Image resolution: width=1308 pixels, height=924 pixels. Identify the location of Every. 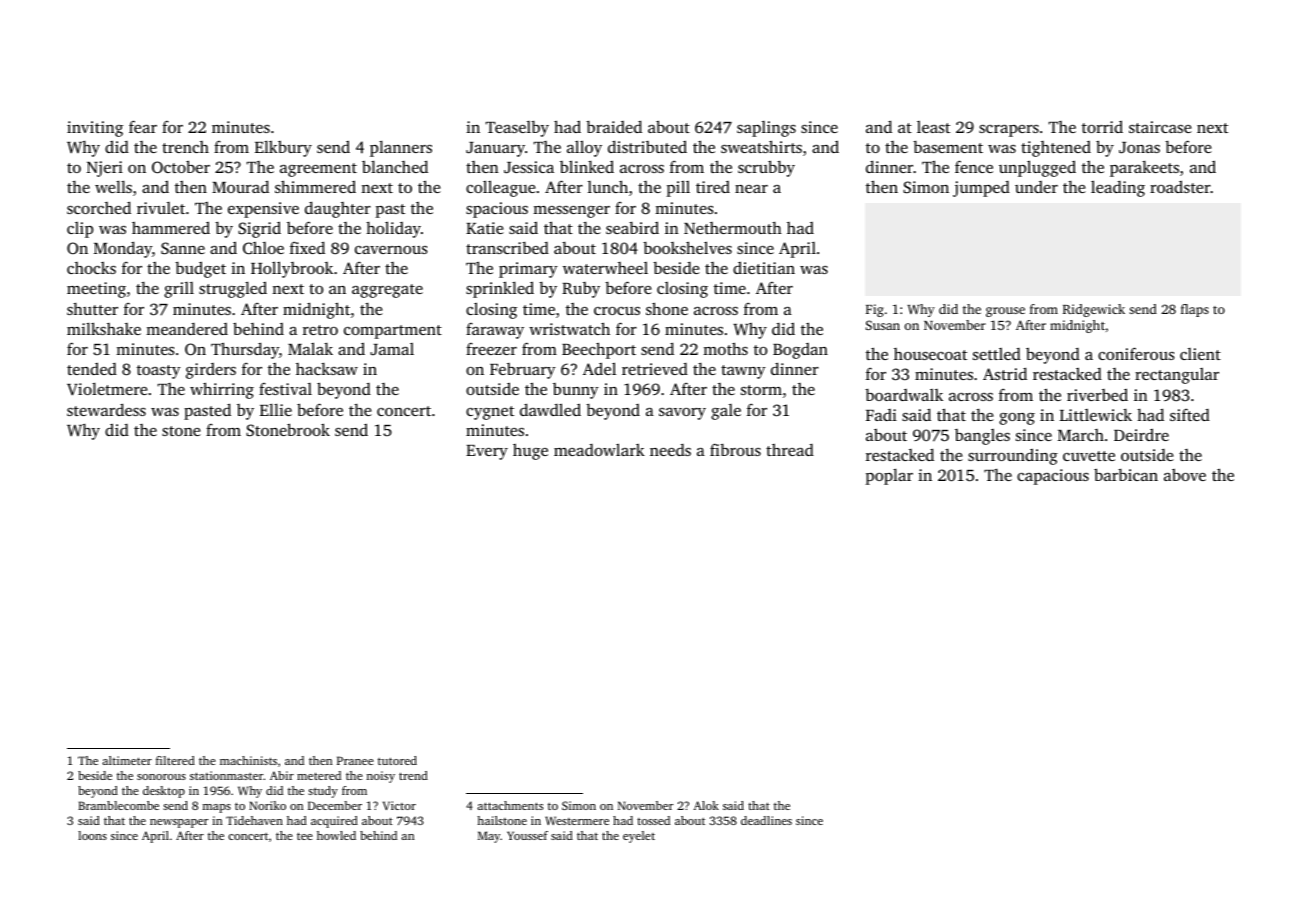
(487, 452).
